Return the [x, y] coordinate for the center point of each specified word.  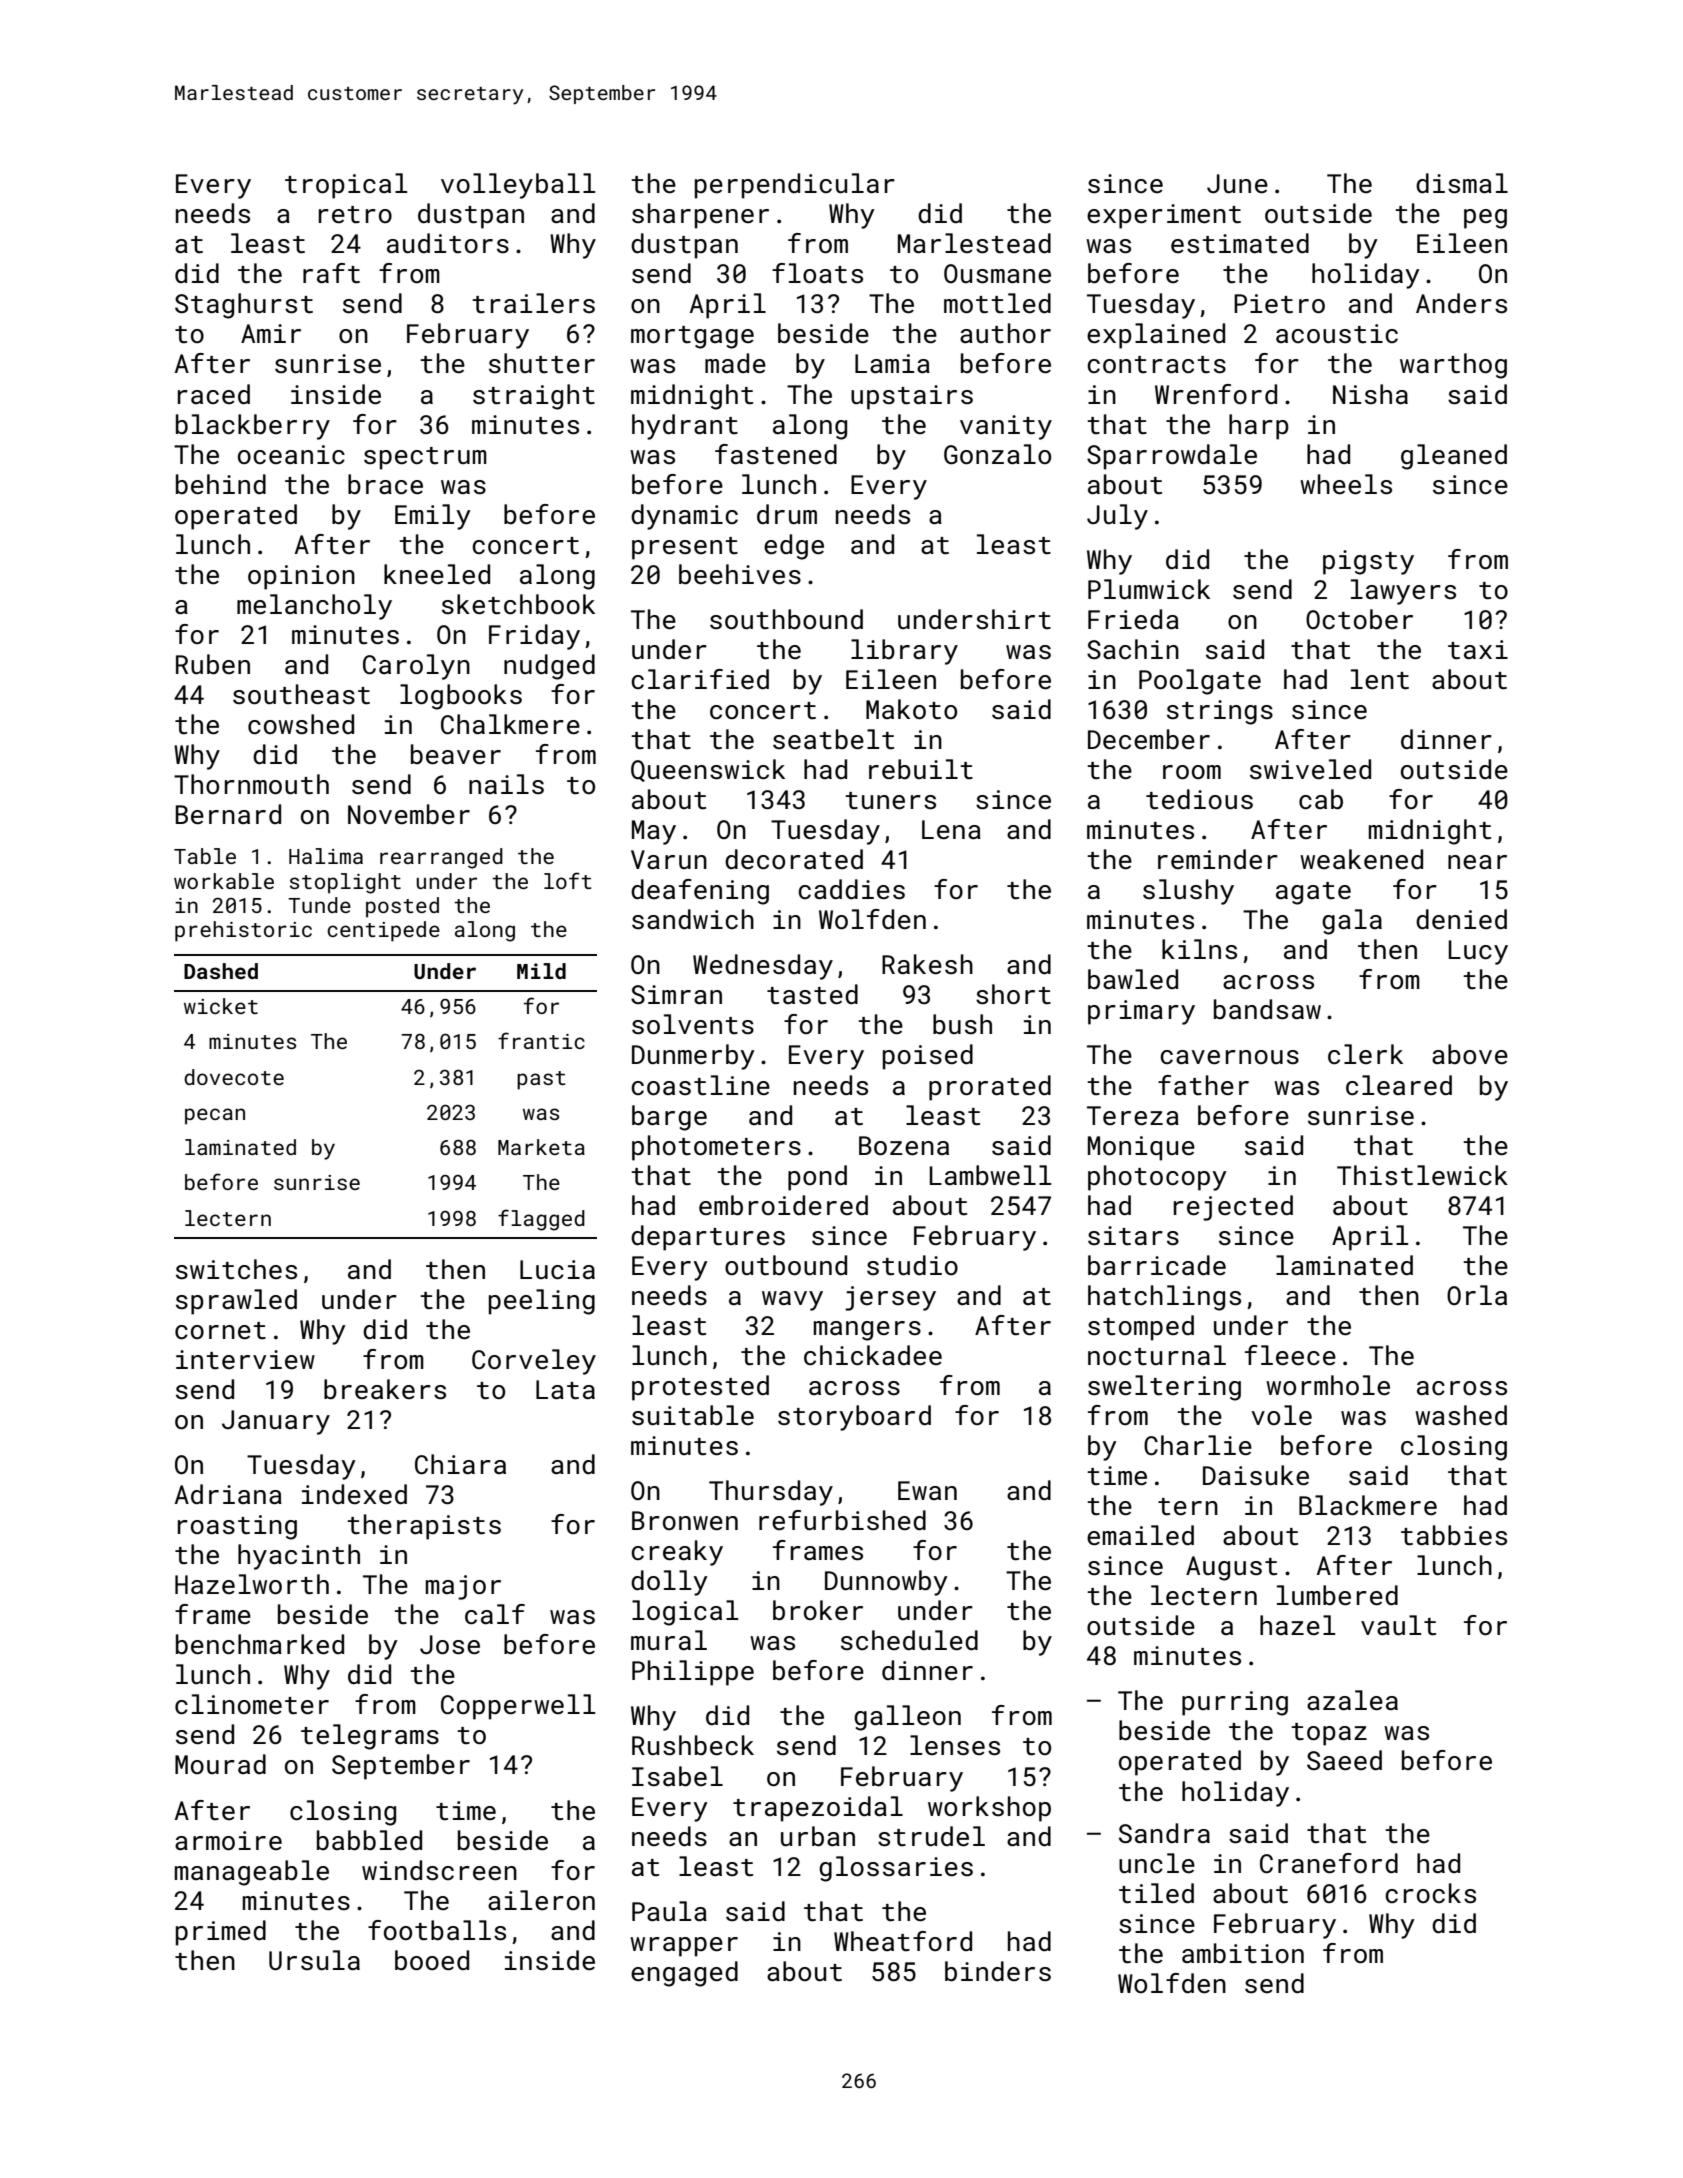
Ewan [927, 1490]
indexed [354, 1494]
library [904, 652]
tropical [346, 186]
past [541, 1080]
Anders [1461, 303]
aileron [541, 1900]
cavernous [1229, 1057]
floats [817, 273]
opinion [301, 577]
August [1231, 1568]
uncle [1157, 1863]
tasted [812, 994]
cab [1321, 799]
